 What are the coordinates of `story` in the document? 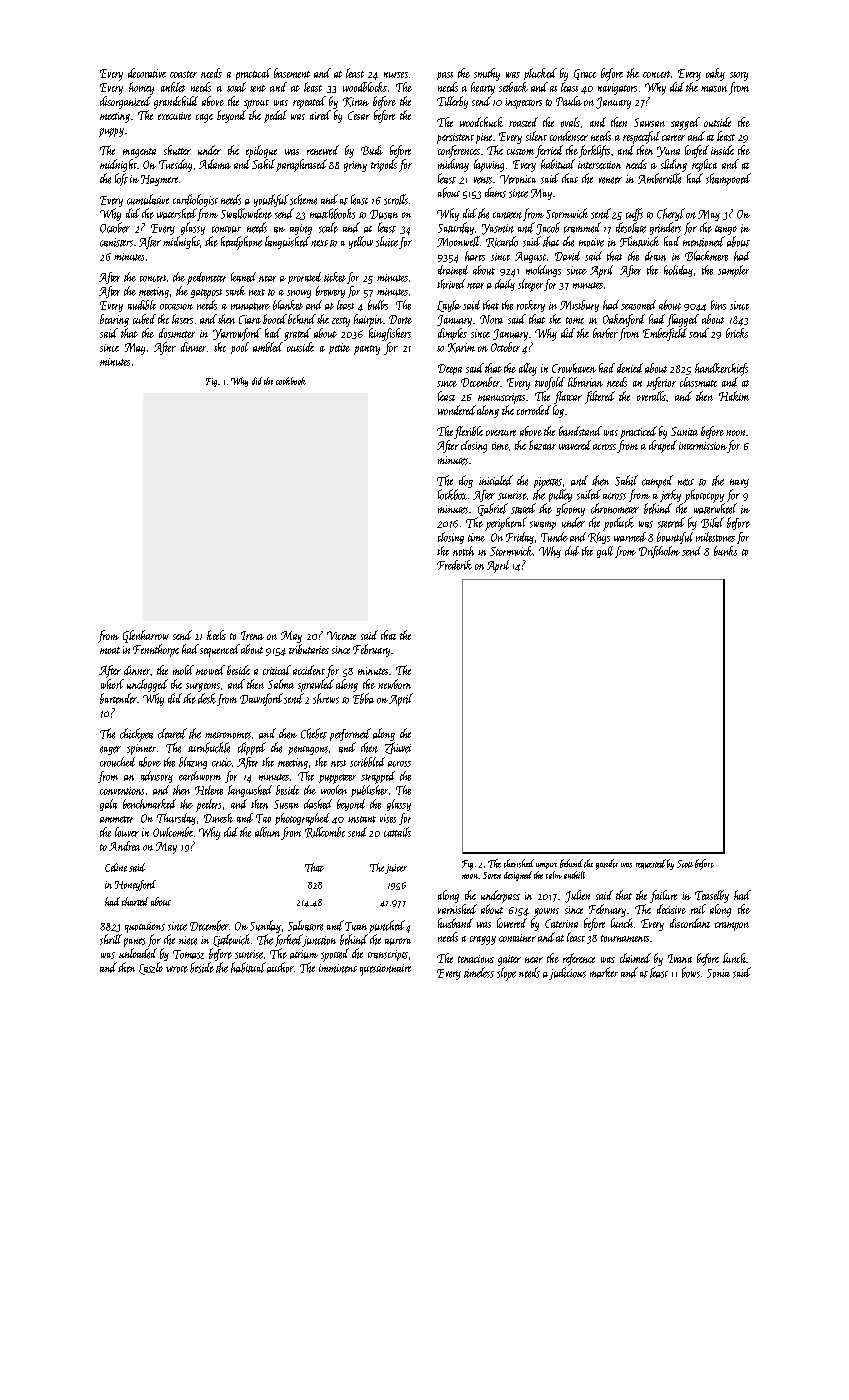 It's located at (739, 76).
